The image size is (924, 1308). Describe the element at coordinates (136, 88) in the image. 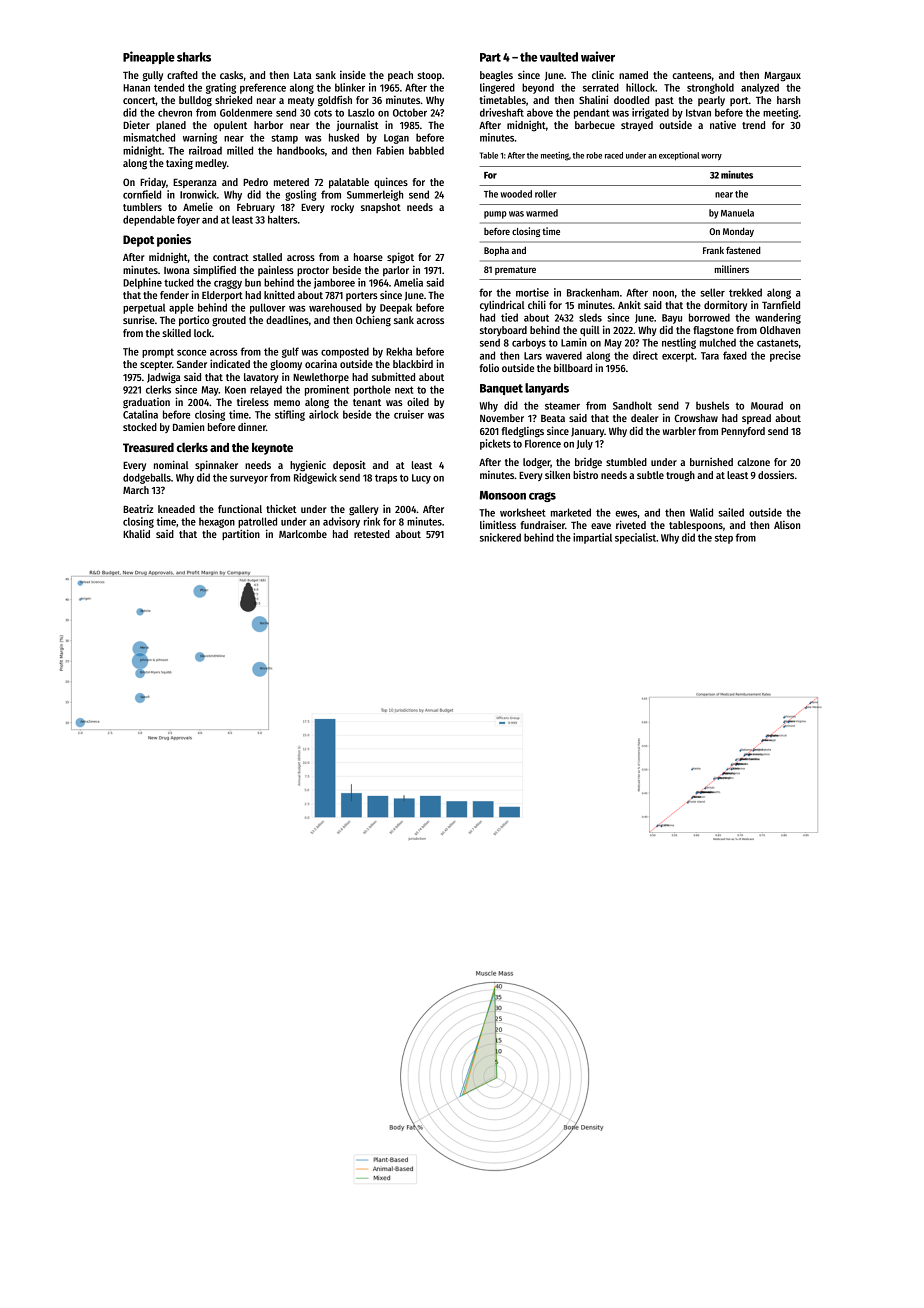

I see `Hanan` at that location.
